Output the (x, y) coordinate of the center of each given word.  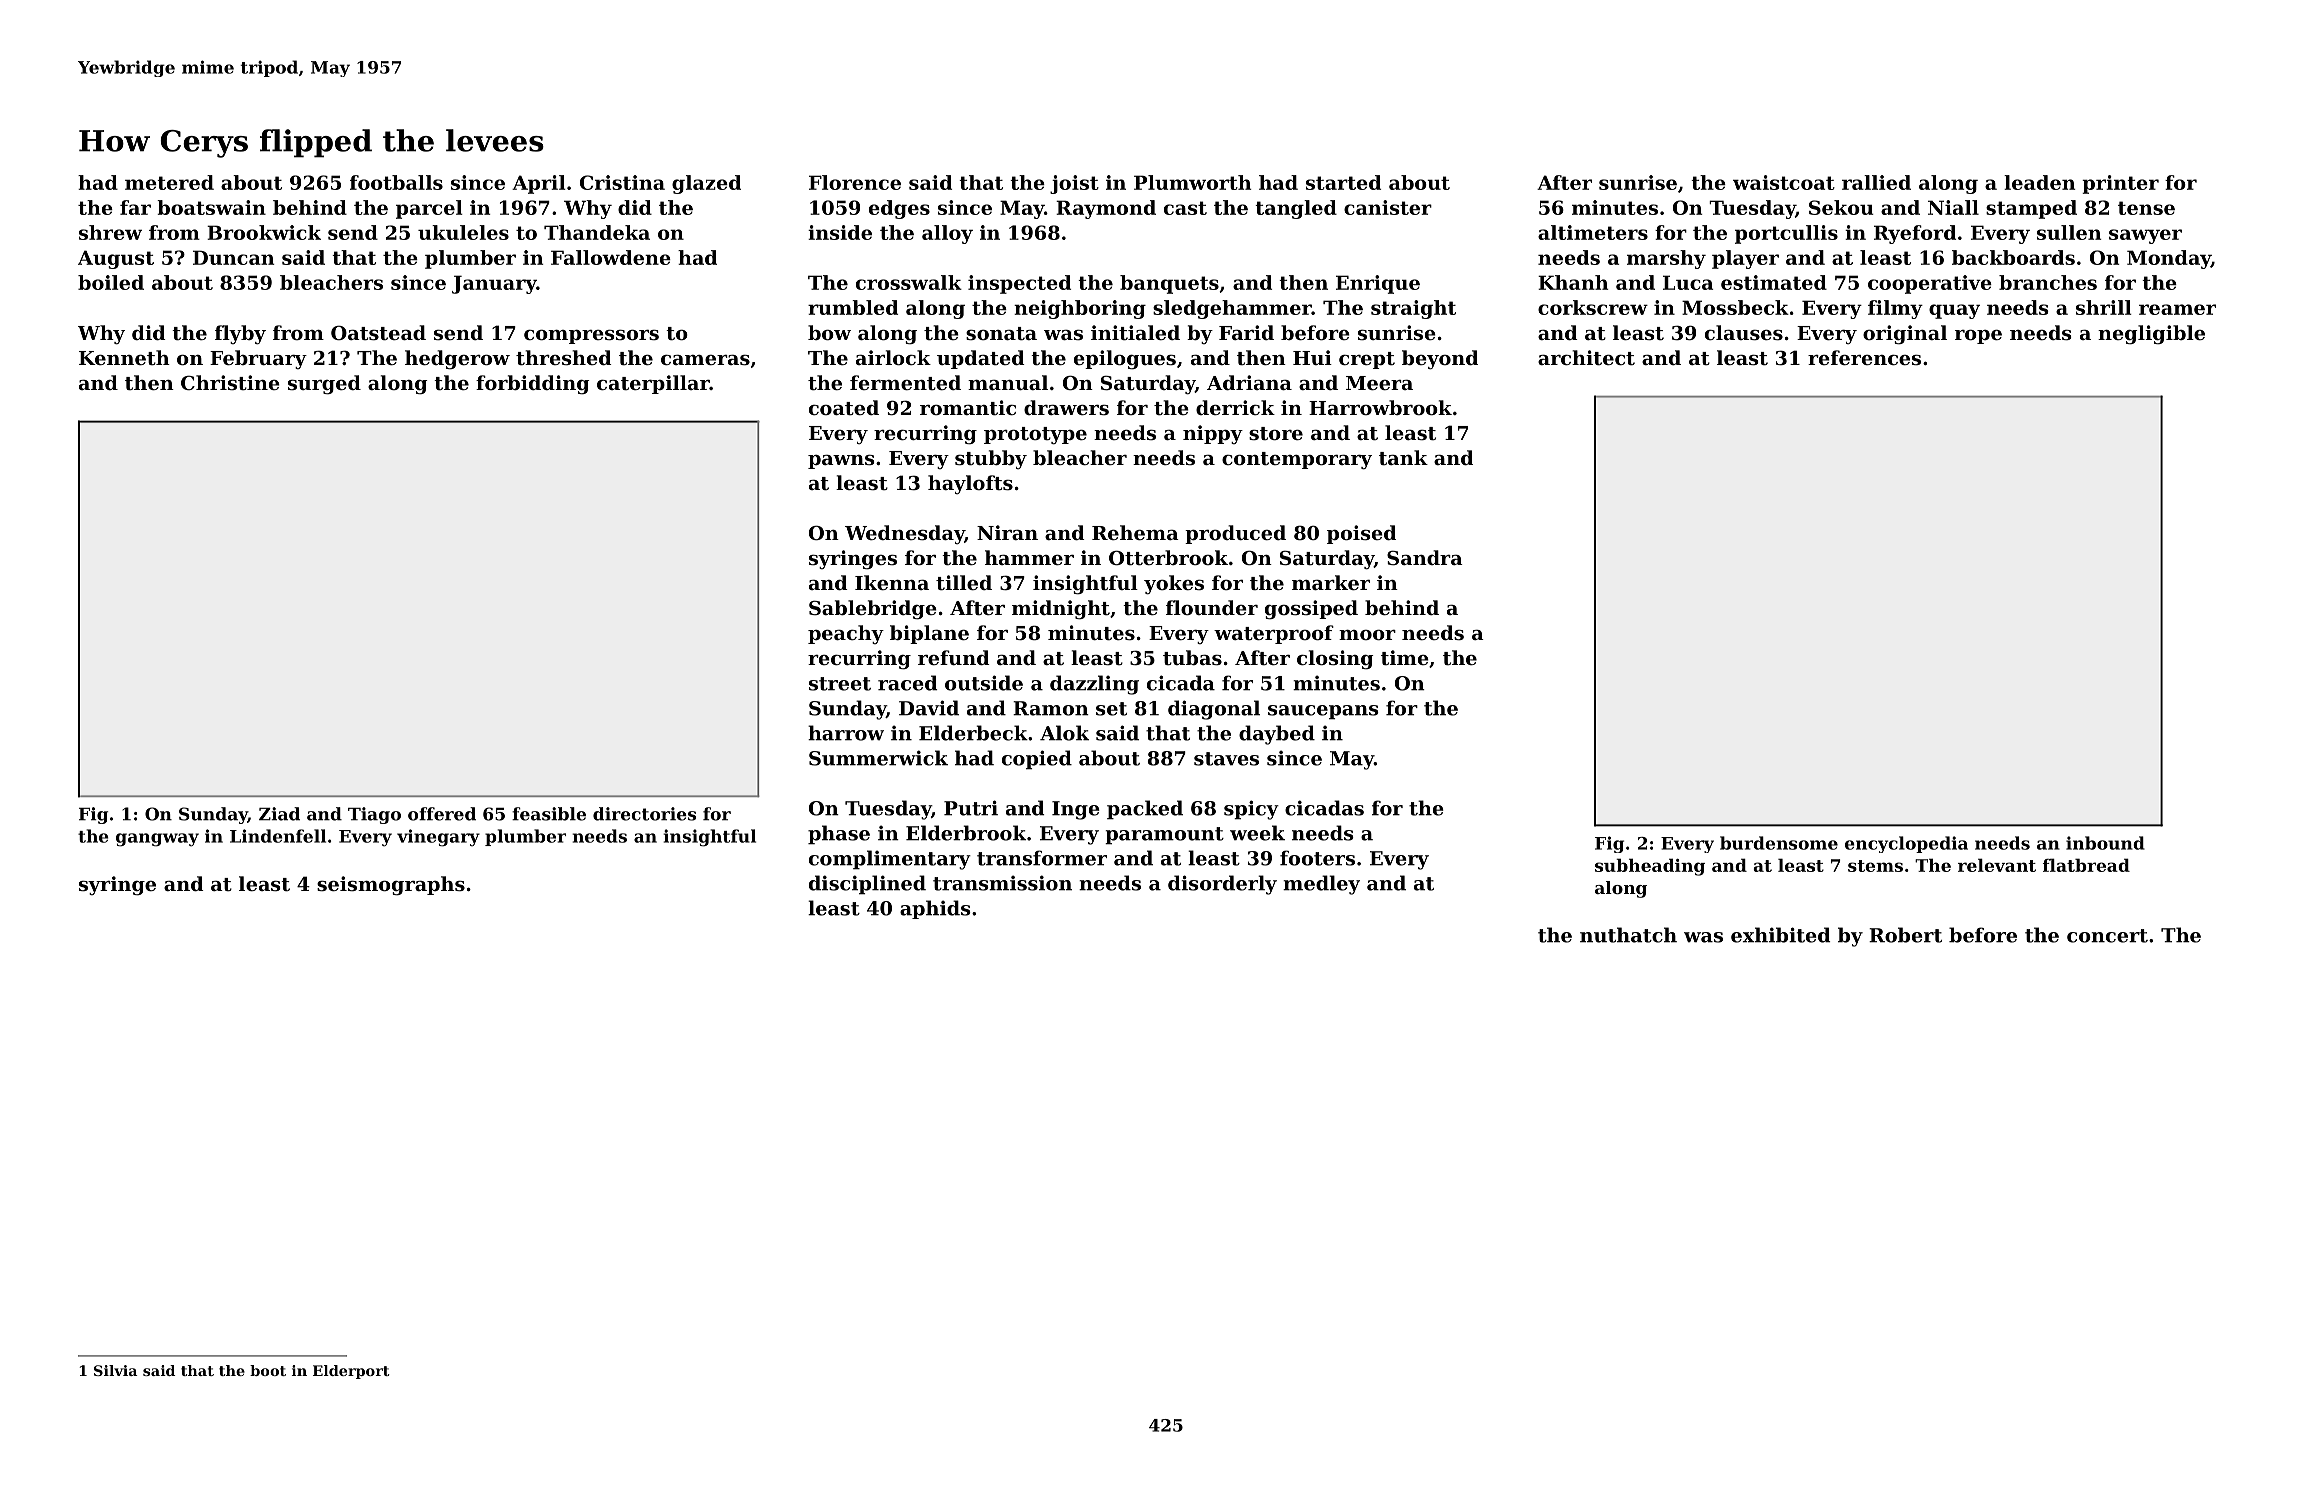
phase (839, 835)
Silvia (115, 1370)
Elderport (351, 1372)
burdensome (1779, 843)
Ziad (279, 814)
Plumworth (1192, 182)
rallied (1876, 182)
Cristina (622, 182)
